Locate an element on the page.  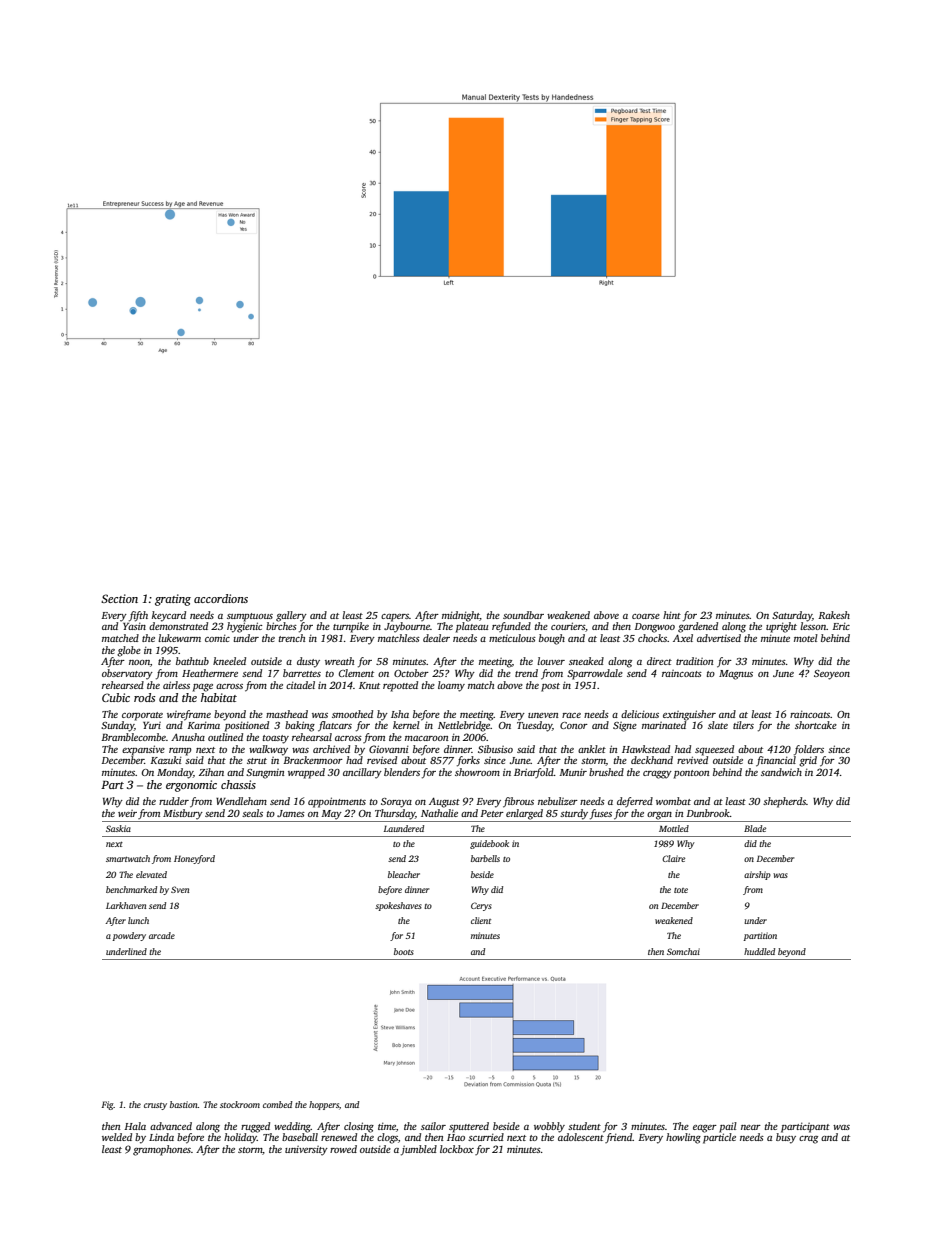
barbells is located at coordinates (485, 858).
